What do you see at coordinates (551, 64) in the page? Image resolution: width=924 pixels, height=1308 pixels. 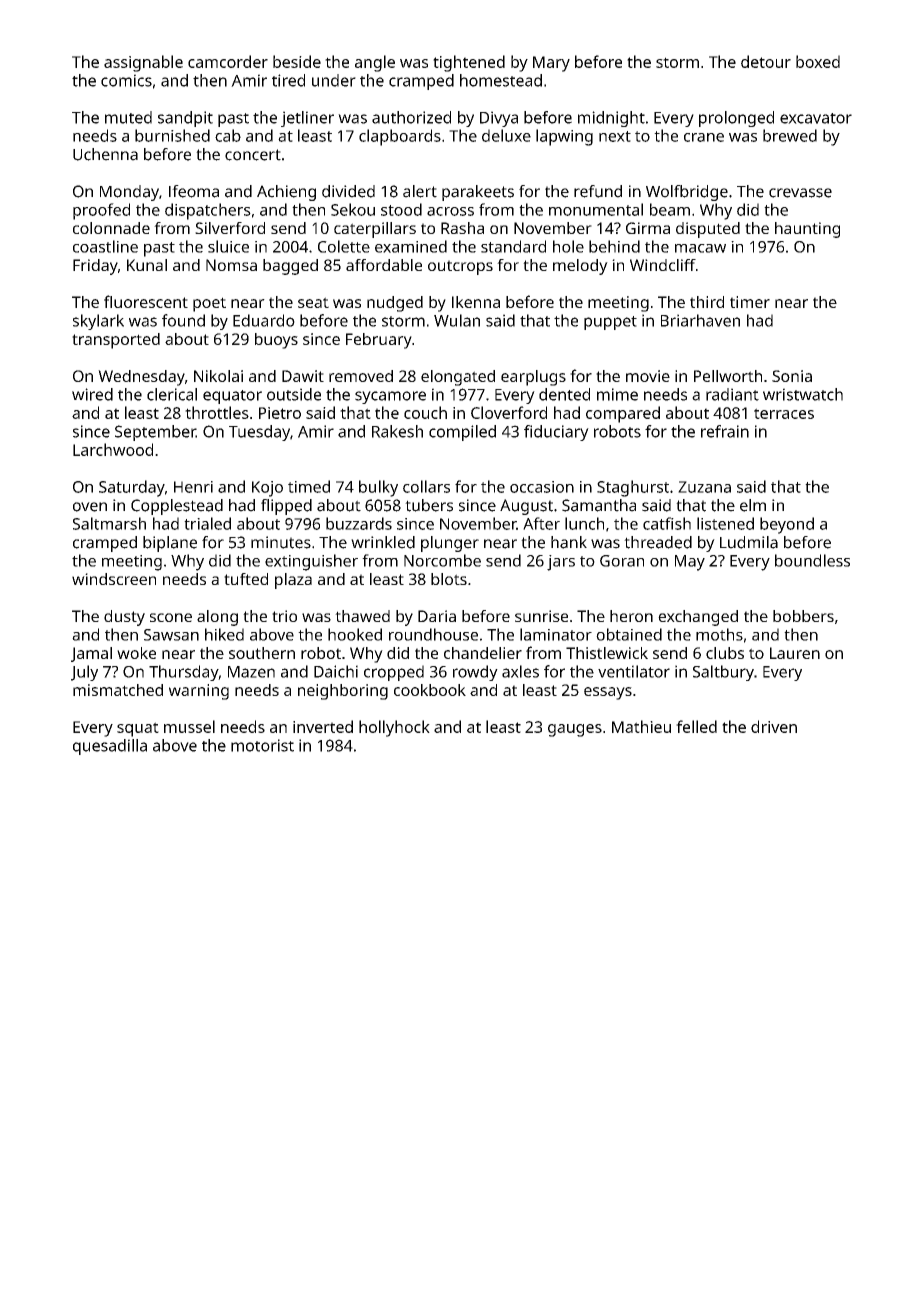 I see `Mary` at bounding box center [551, 64].
